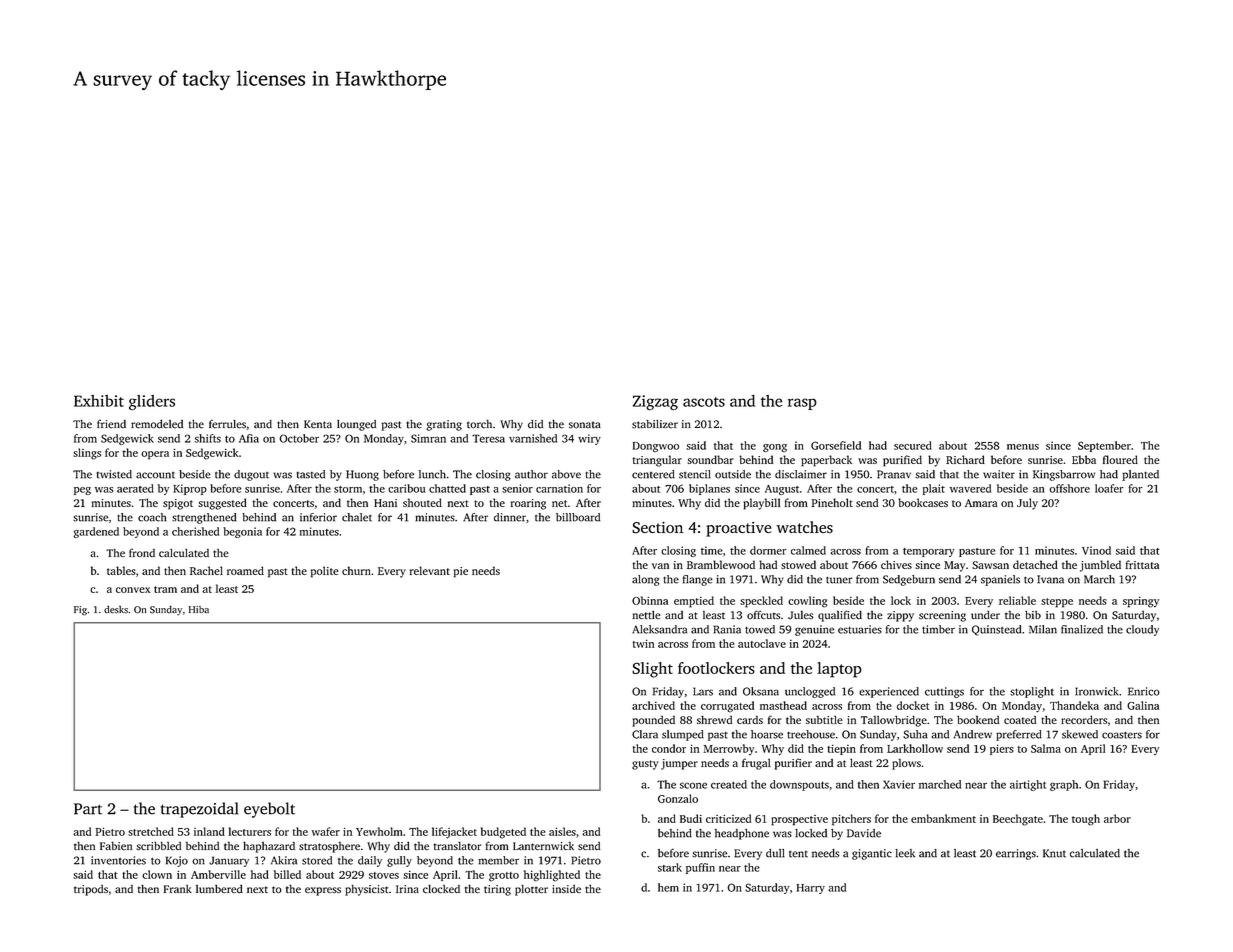 This page has height=952, width=1233. I want to click on Fig, so click(80, 611).
